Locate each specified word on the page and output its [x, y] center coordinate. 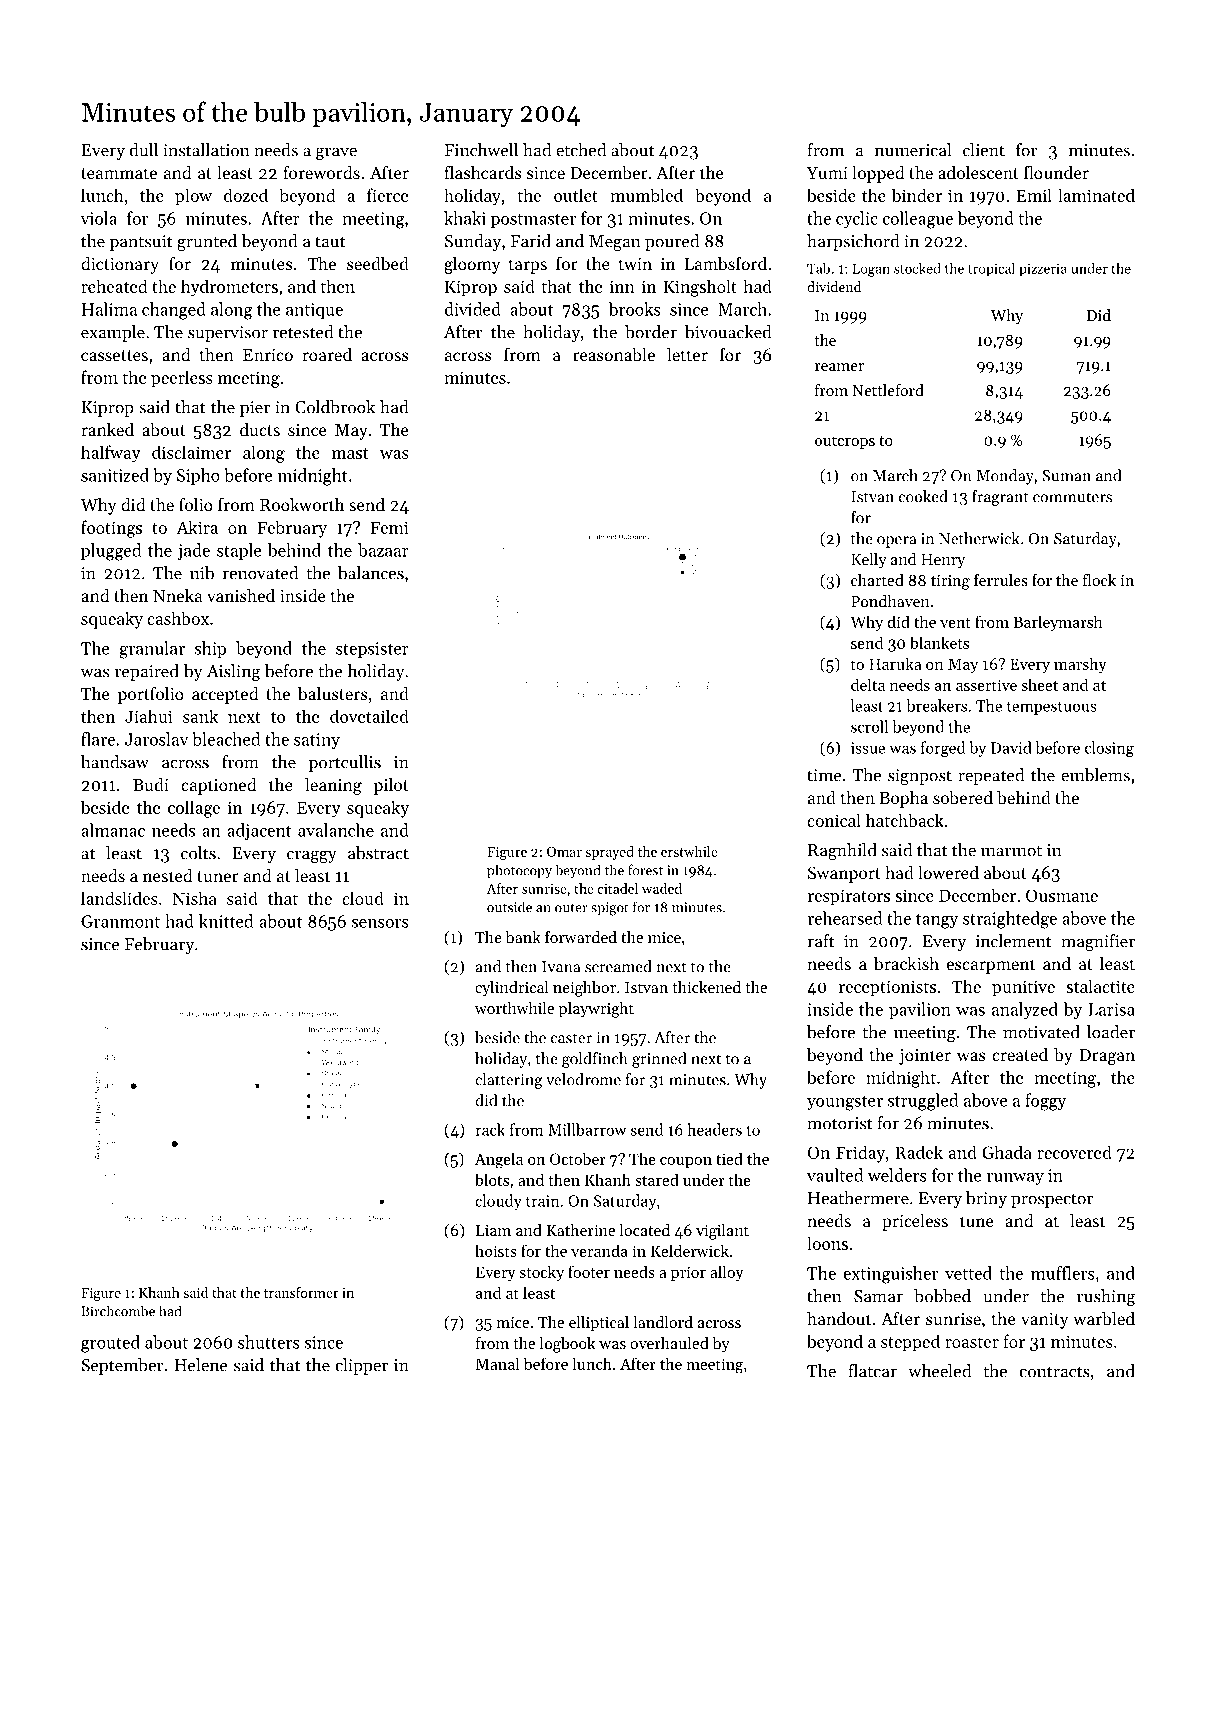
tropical [991, 270]
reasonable [614, 354]
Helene [201, 1365]
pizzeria [1043, 270]
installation [206, 150]
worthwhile [514, 1008]
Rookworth [302, 504]
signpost [920, 777]
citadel [617, 888]
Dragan [1107, 1057]
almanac [113, 830]
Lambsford [725, 263]
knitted [226, 921]
